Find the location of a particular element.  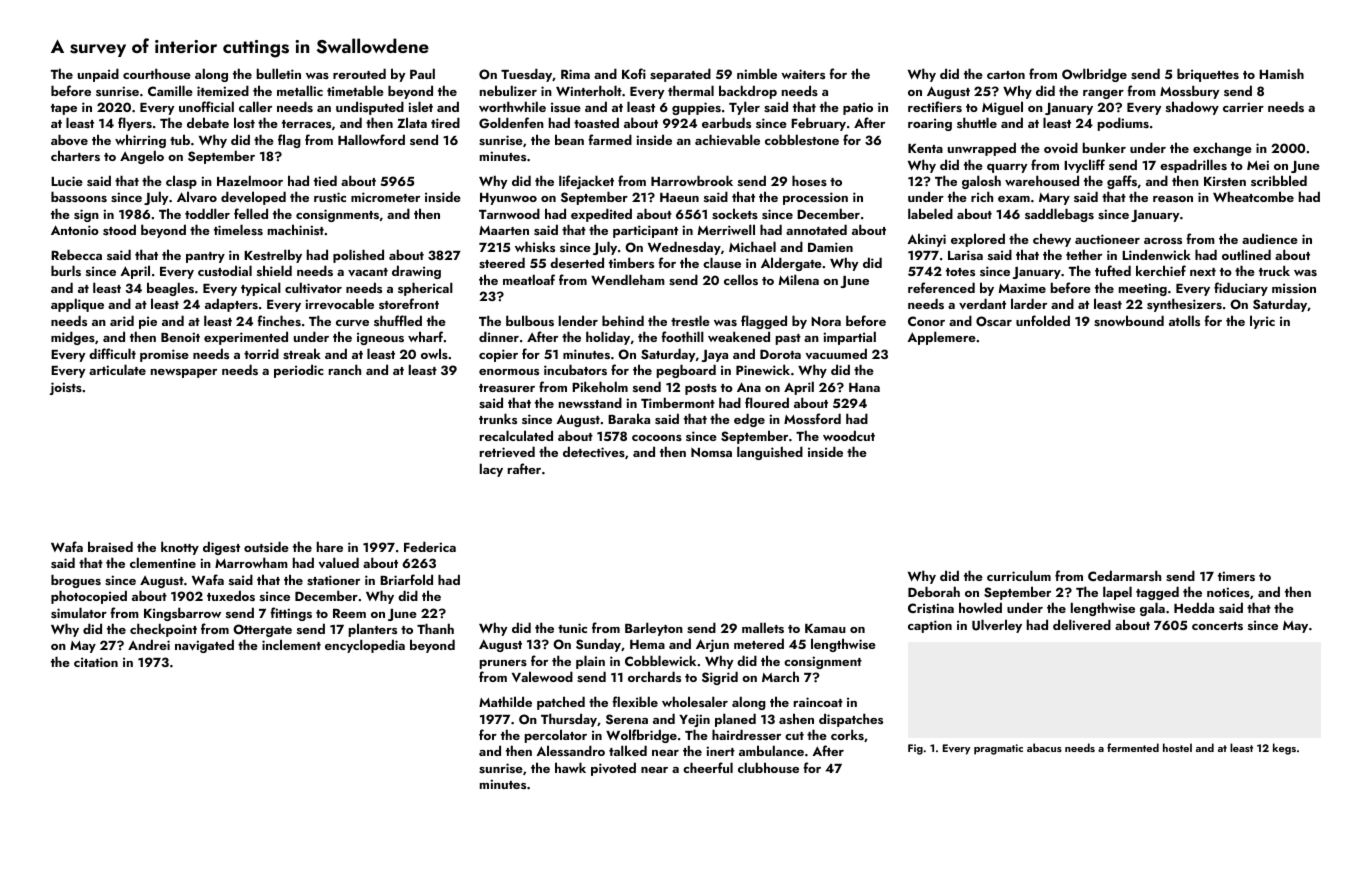

Deborah is located at coordinates (934, 591).
